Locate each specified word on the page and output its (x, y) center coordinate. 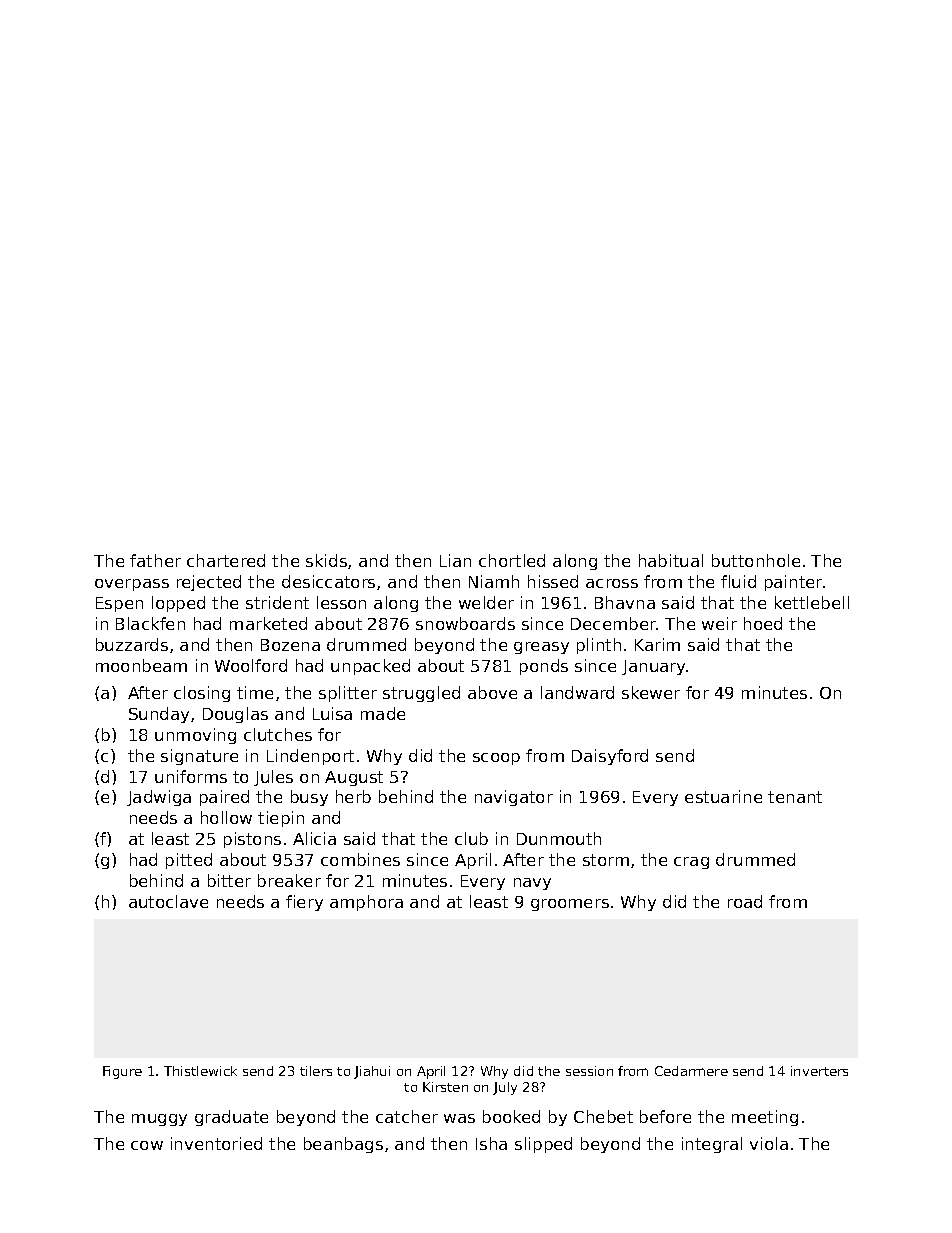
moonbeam (141, 665)
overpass (132, 585)
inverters (819, 1071)
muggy (159, 1120)
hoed (763, 623)
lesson (341, 602)
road (745, 901)
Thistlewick (200, 1071)
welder (486, 602)
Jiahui (372, 1072)
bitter (229, 880)
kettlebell (812, 602)
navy (532, 884)
